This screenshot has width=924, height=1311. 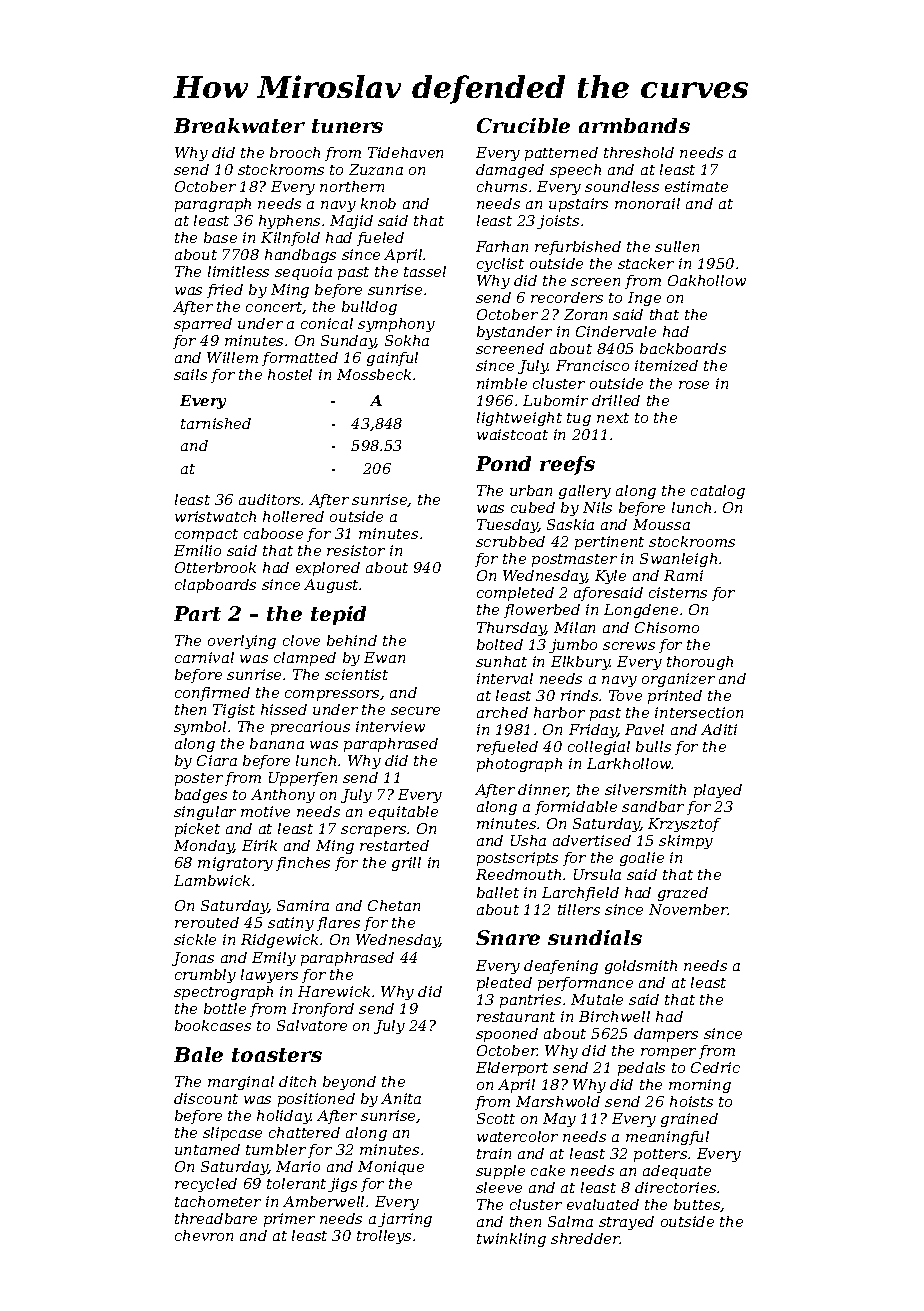 I want to click on ballet, so click(x=498, y=892).
